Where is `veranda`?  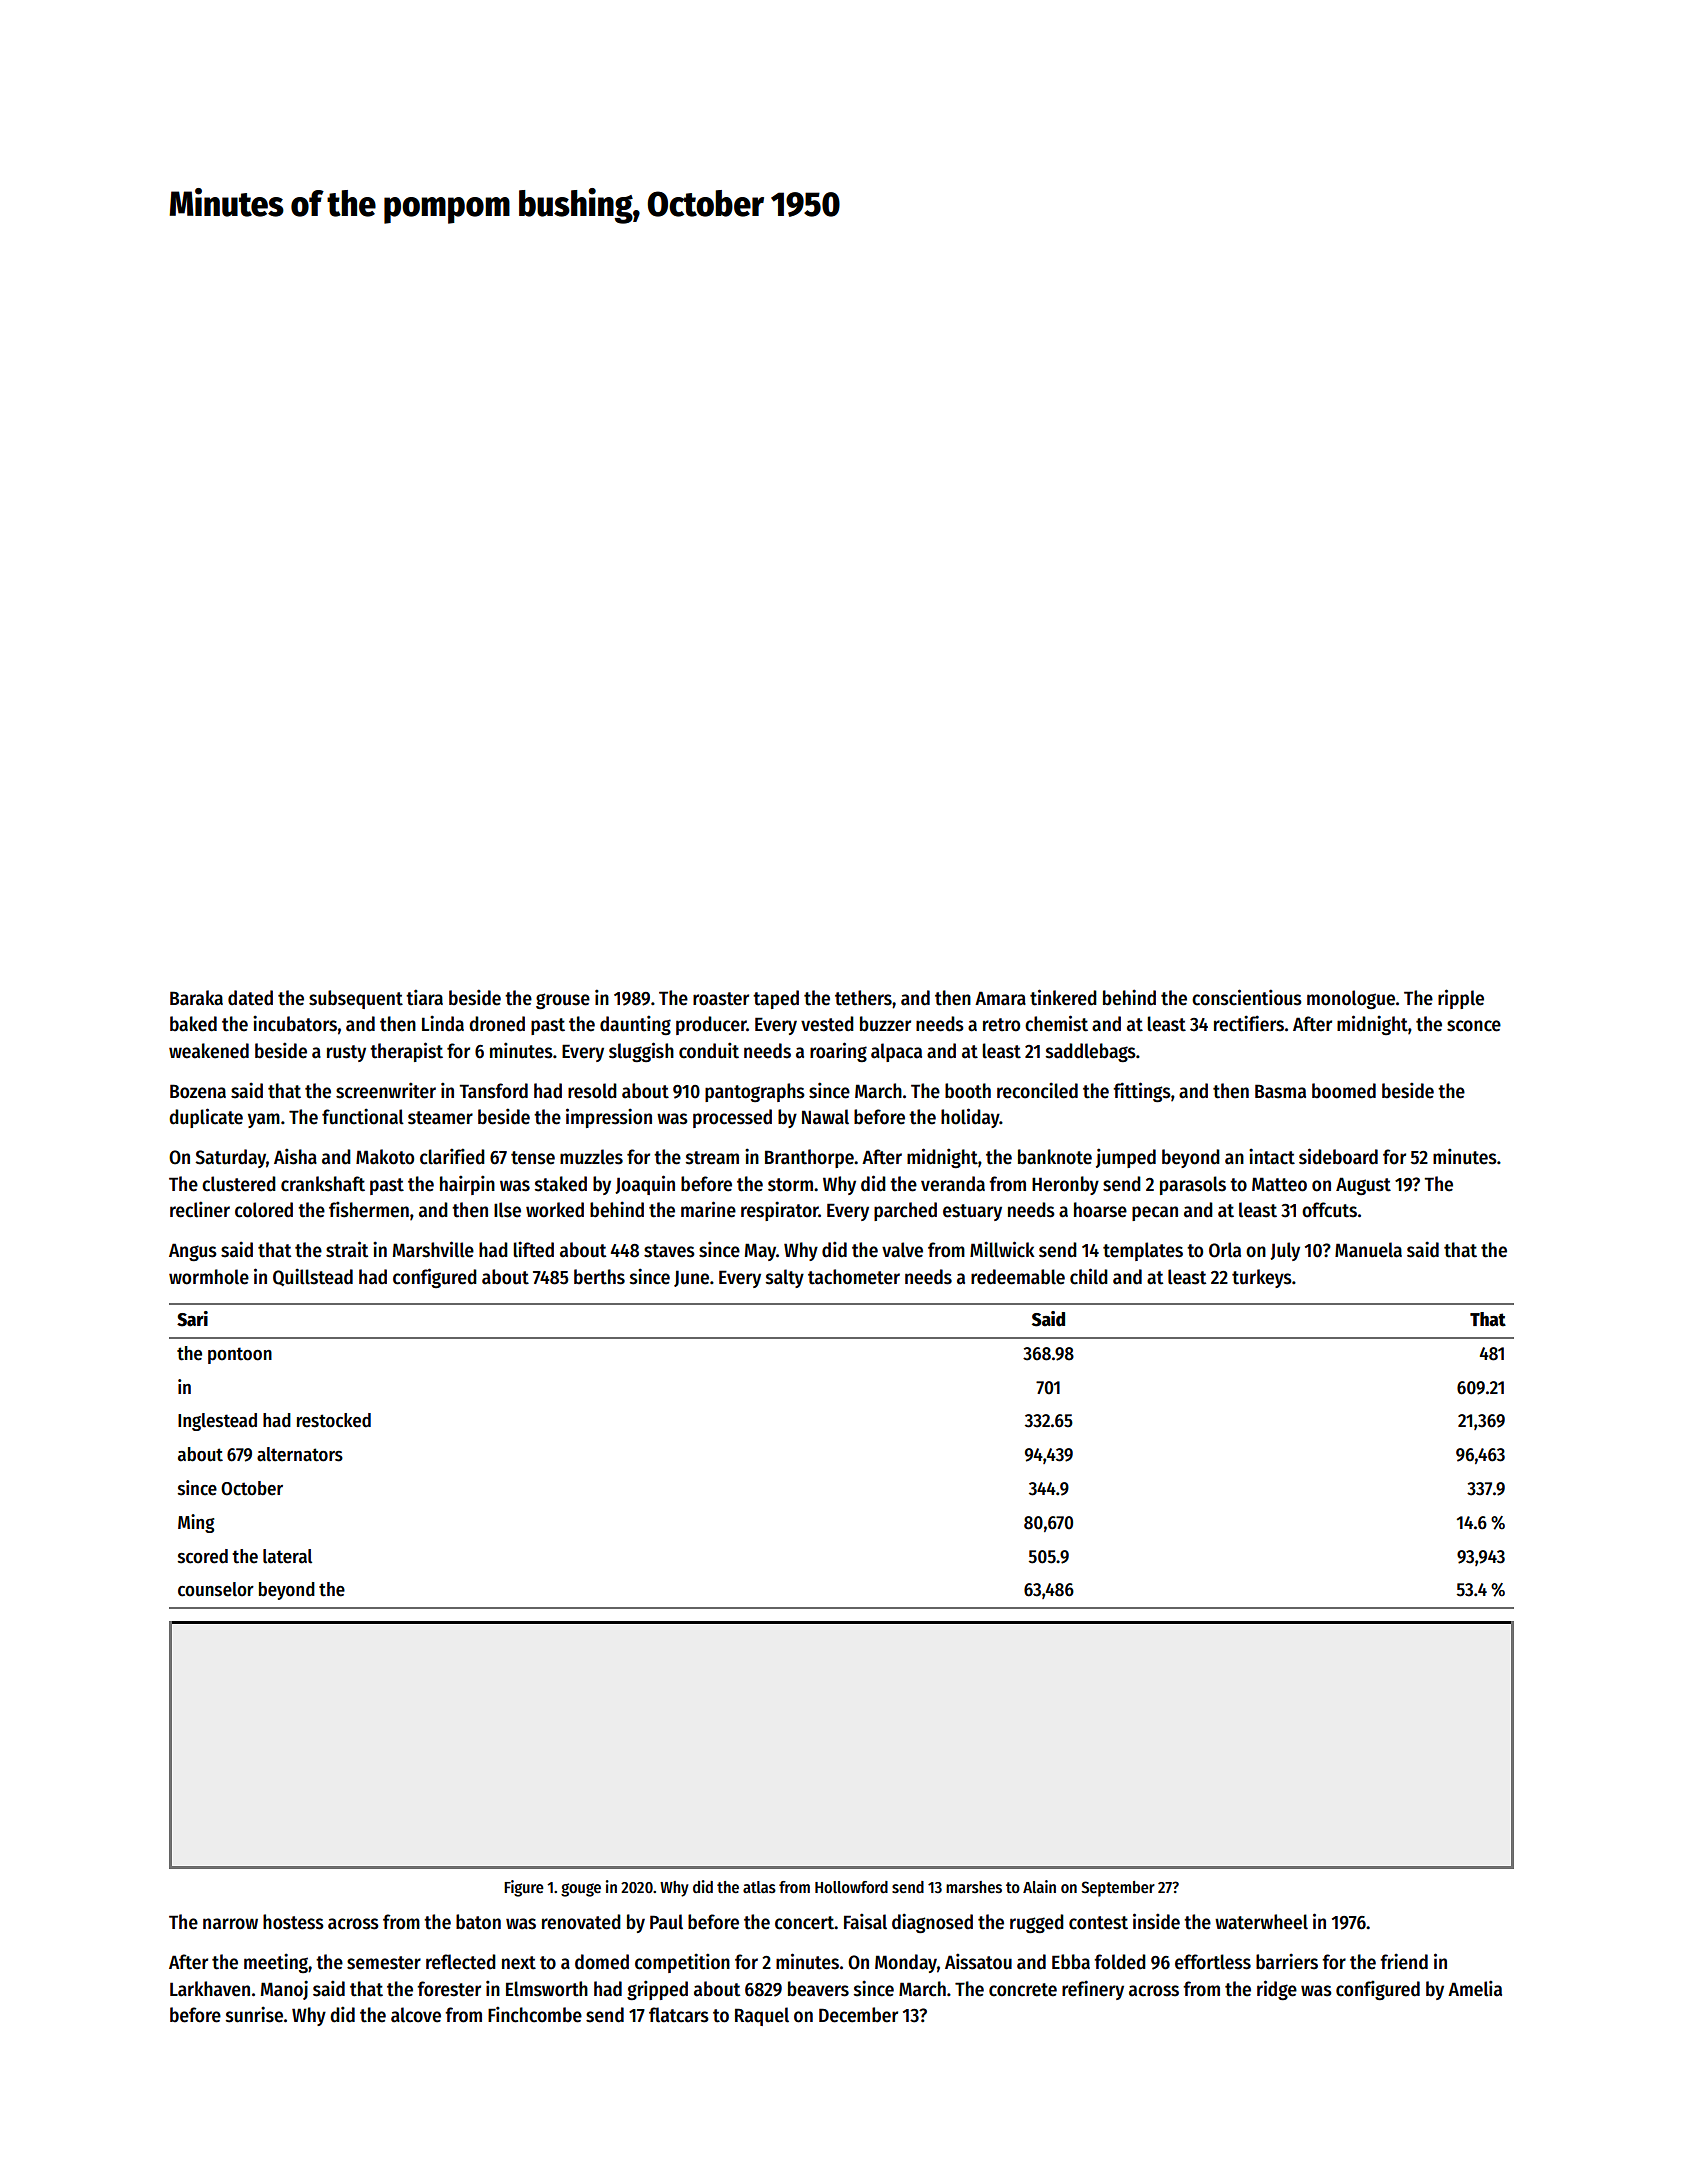 veranda is located at coordinates (953, 1184).
